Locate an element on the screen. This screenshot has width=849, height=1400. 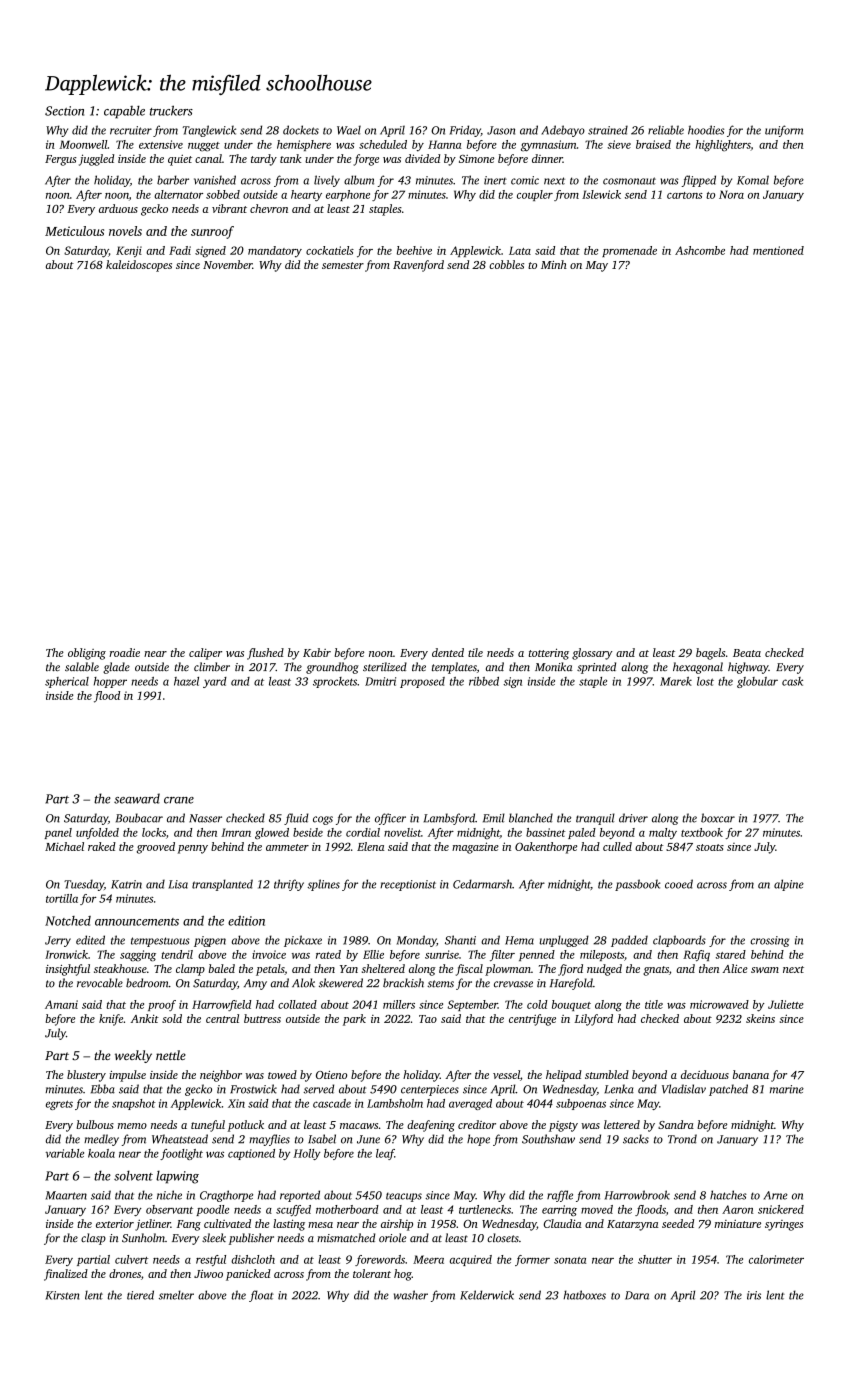
November is located at coordinates (227, 264).
